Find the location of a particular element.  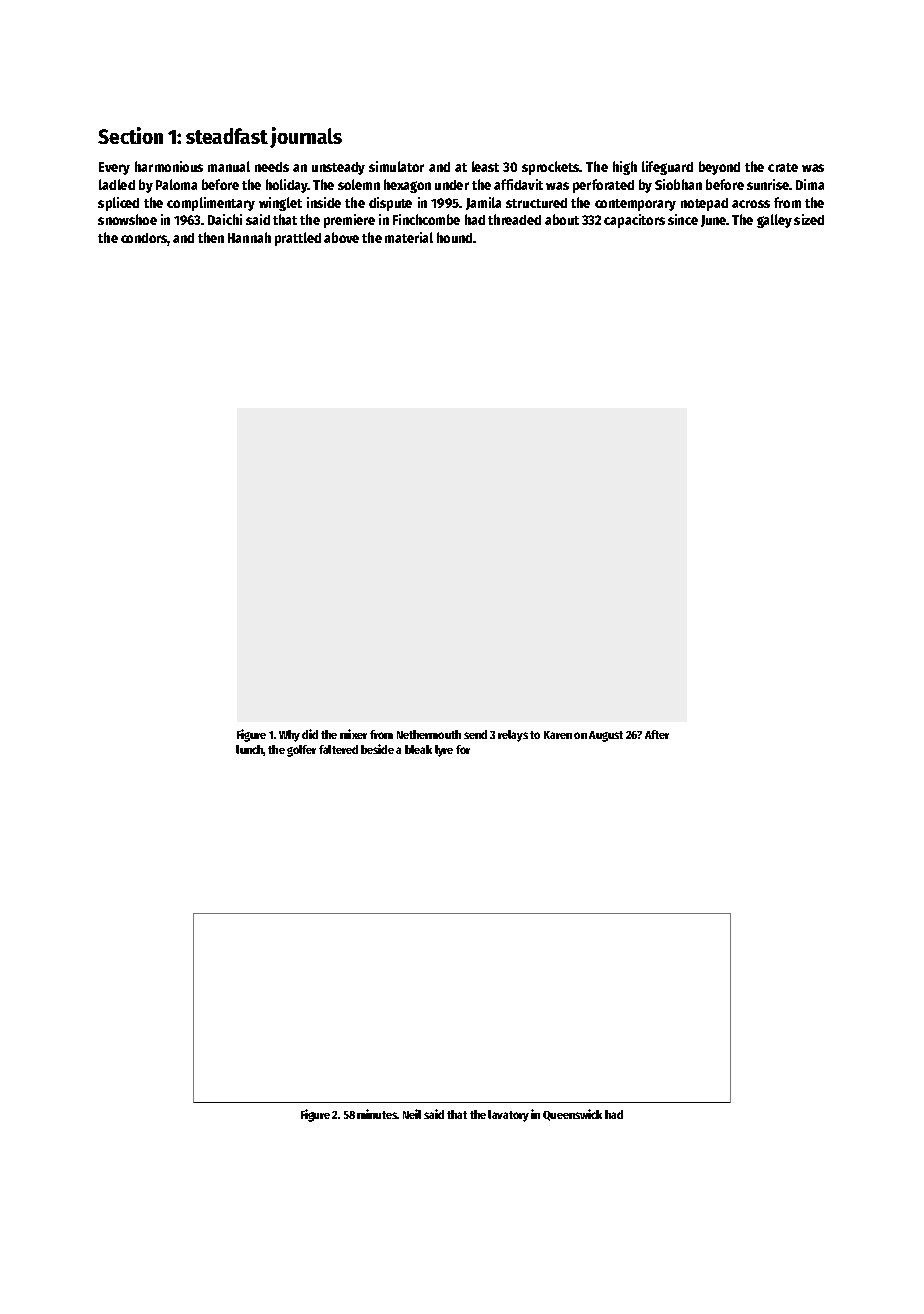

then is located at coordinates (211, 237).
